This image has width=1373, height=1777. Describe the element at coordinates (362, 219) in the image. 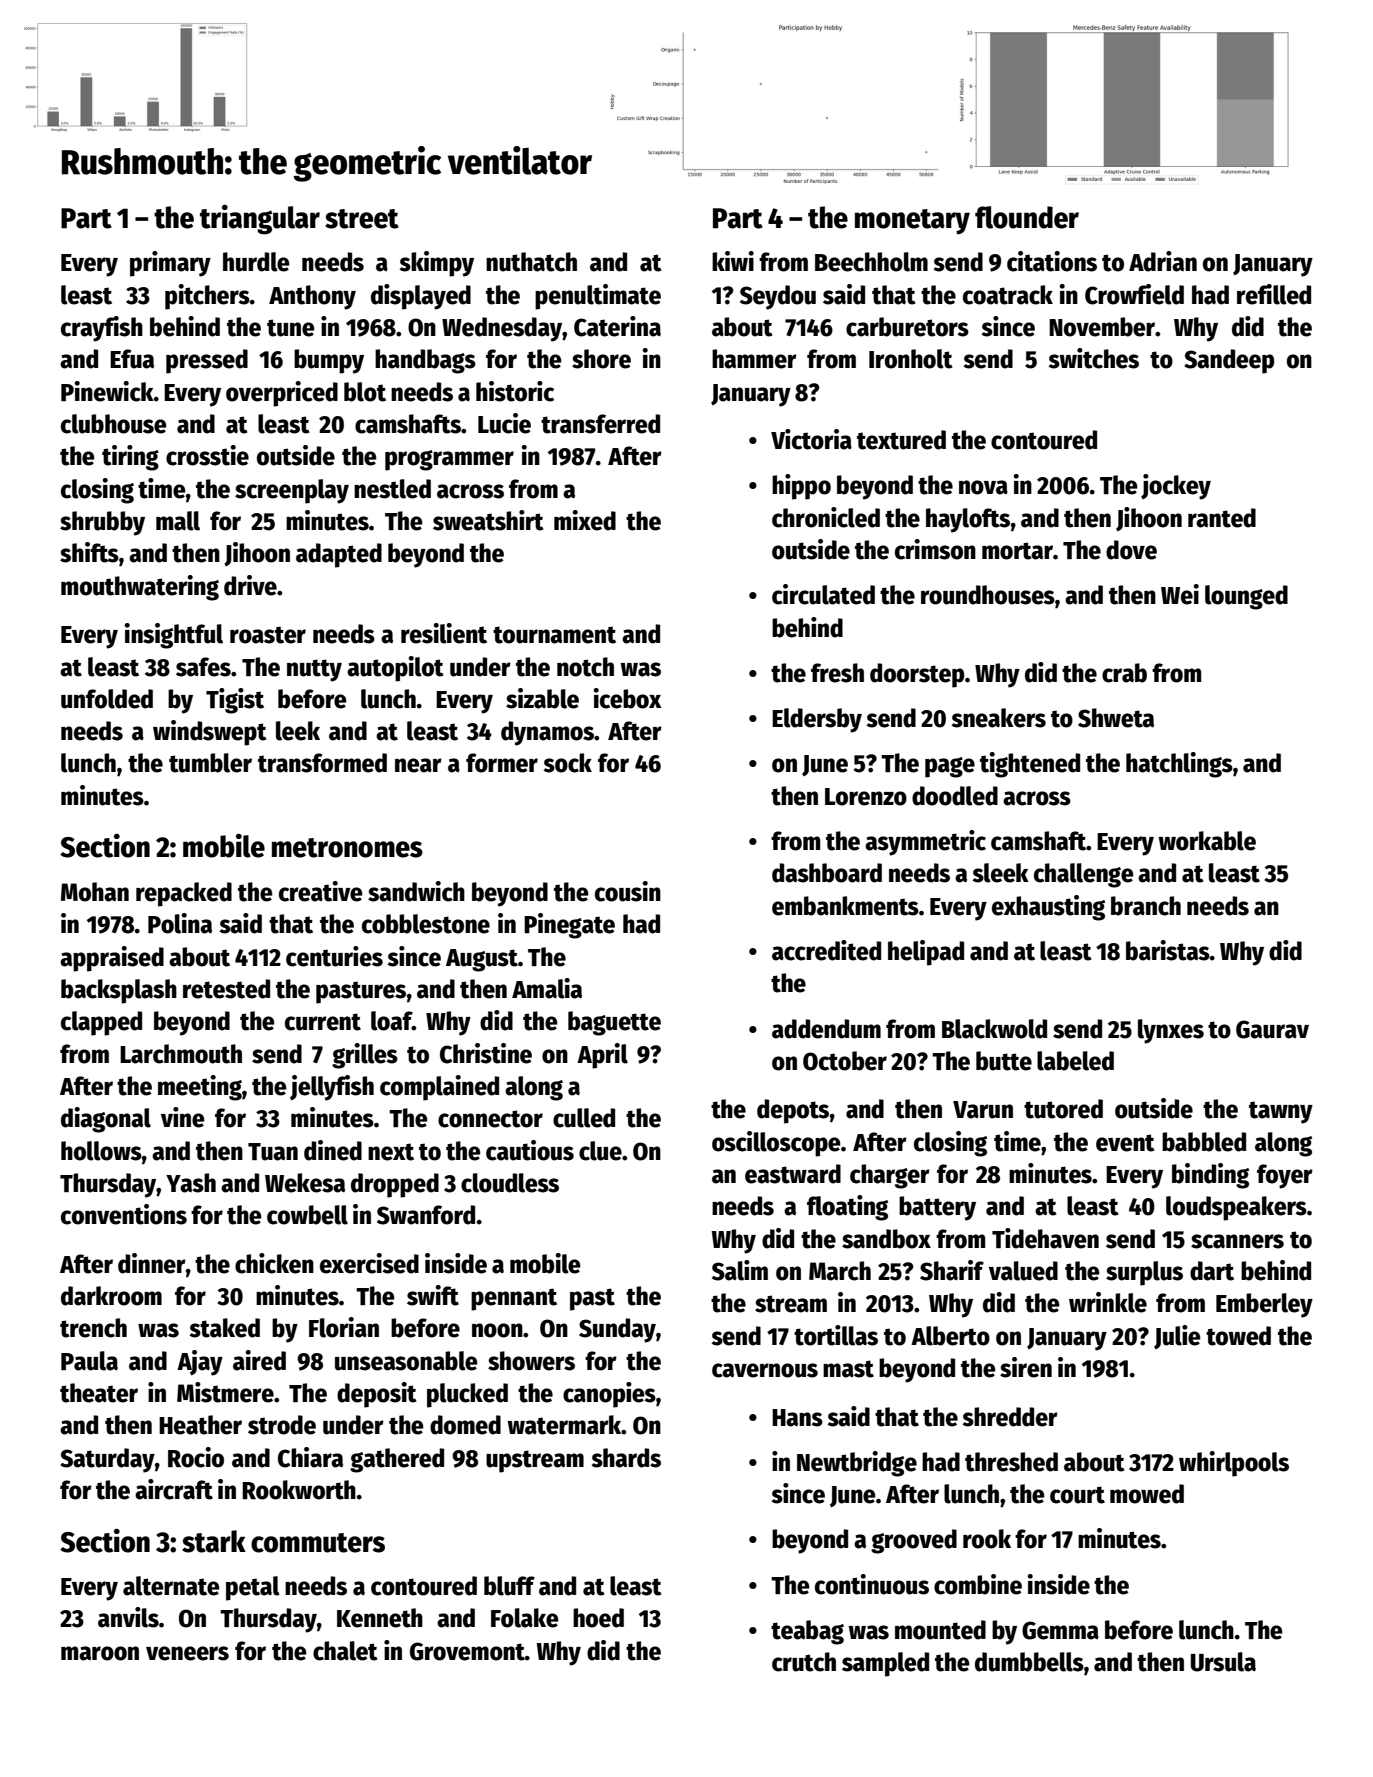

I see `street` at that location.
